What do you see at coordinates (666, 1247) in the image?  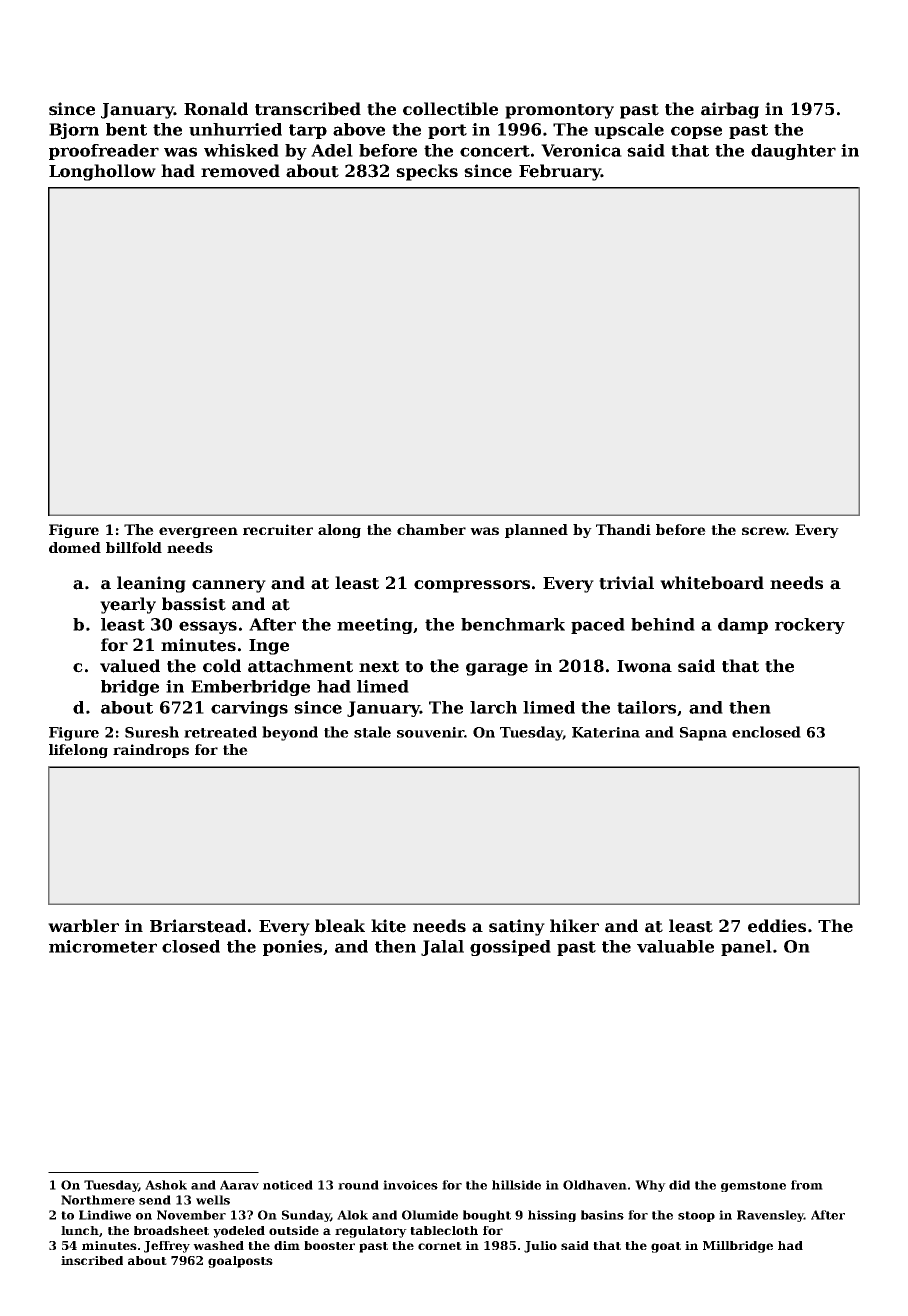 I see `goat` at bounding box center [666, 1247].
